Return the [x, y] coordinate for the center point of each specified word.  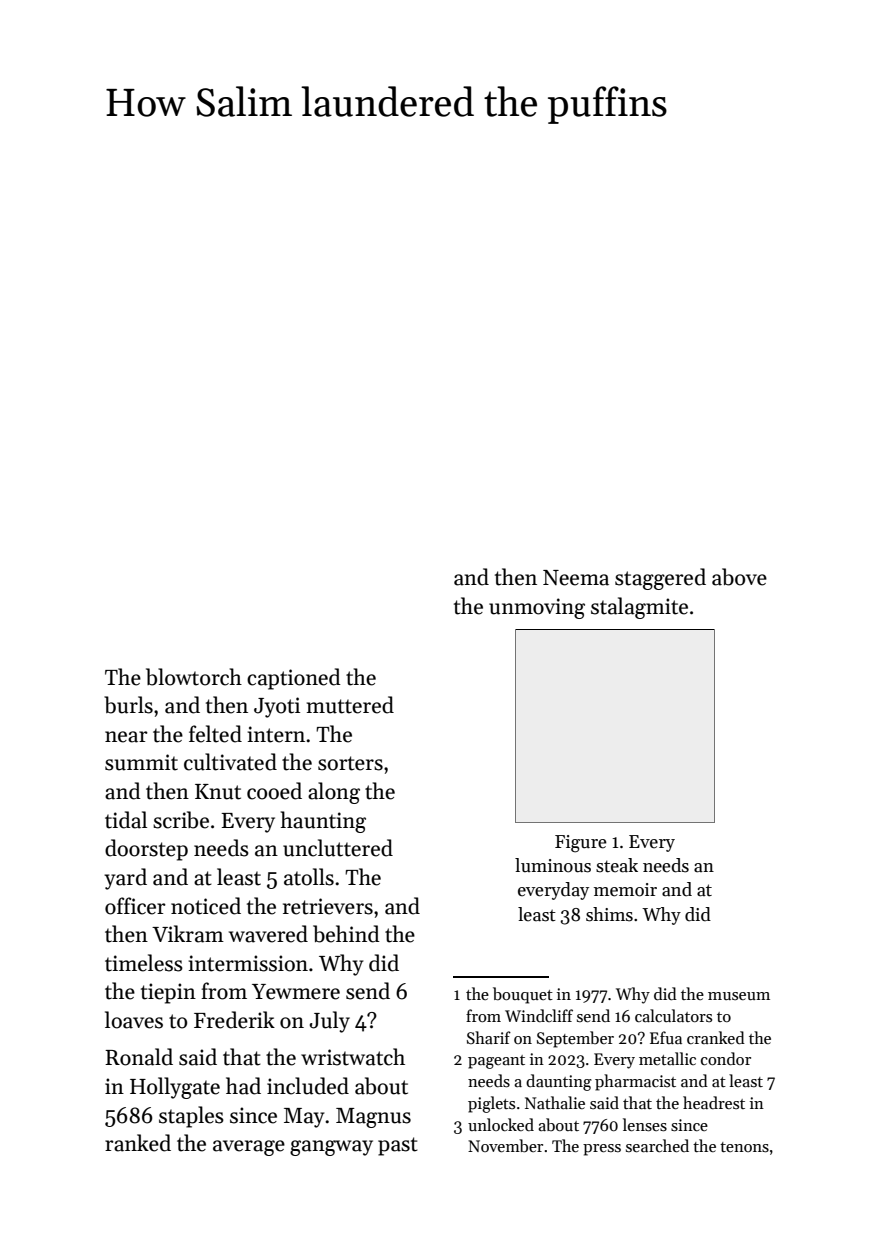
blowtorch [194, 677]
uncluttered [338, 848]
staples [191, 1117]
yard [125, 879]
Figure [581, 844]
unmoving [537, 608]
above [739, 577]
